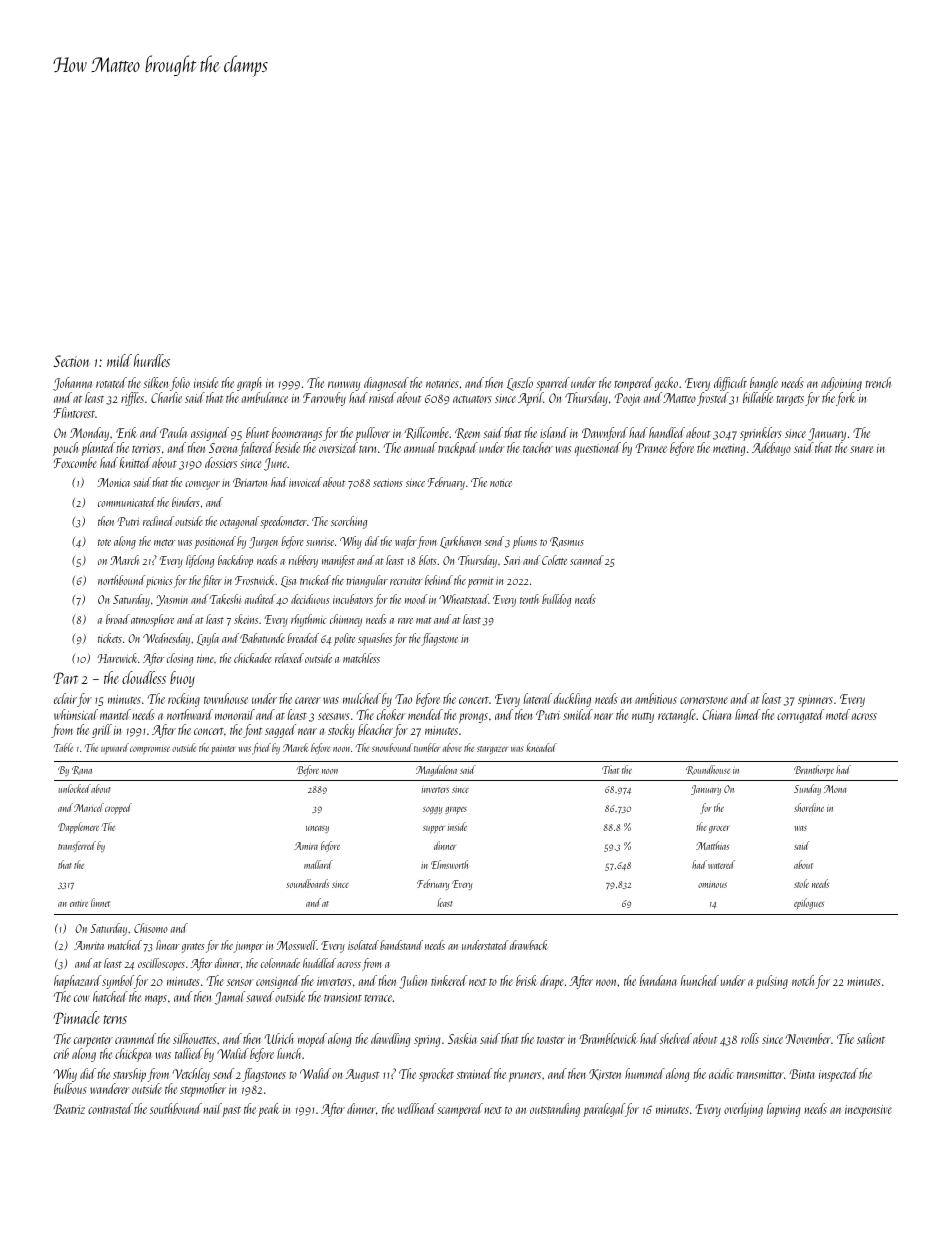 The image size is (952, 1233). What do you see at coordinates (319, 963) in the screenshot?
I see `huddled` at bounding box center [319, 963].
